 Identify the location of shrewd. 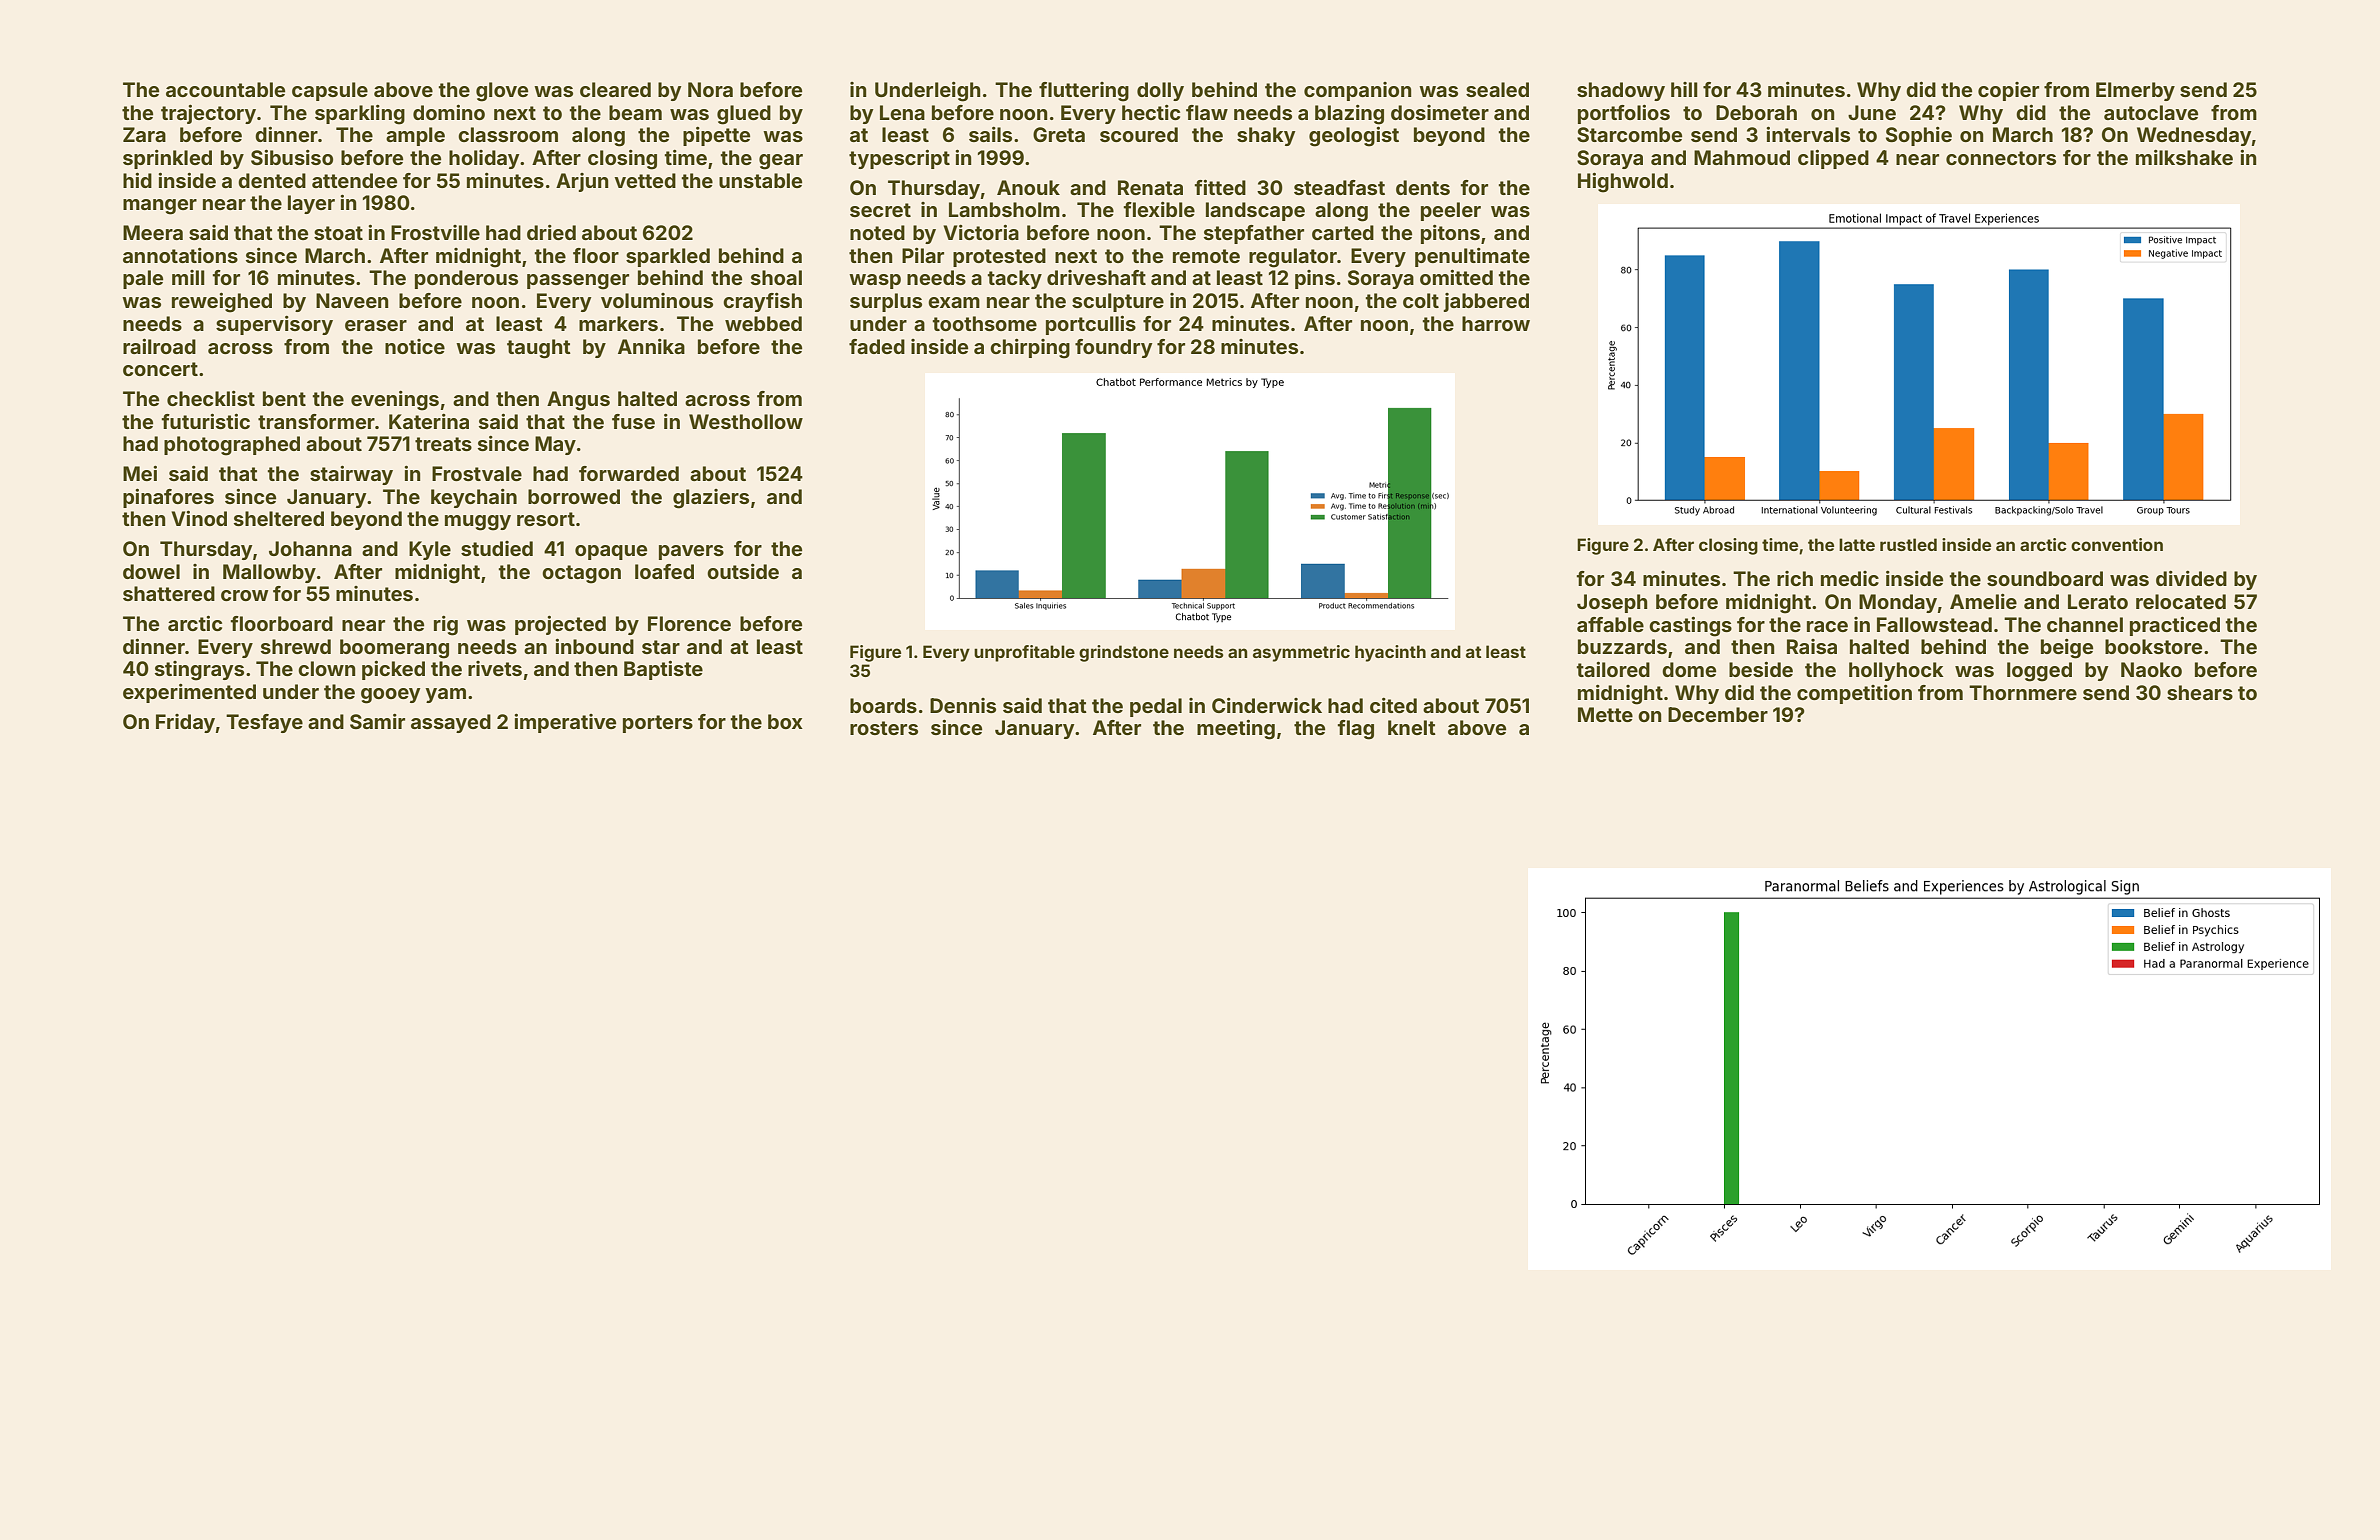
(296, 646).
